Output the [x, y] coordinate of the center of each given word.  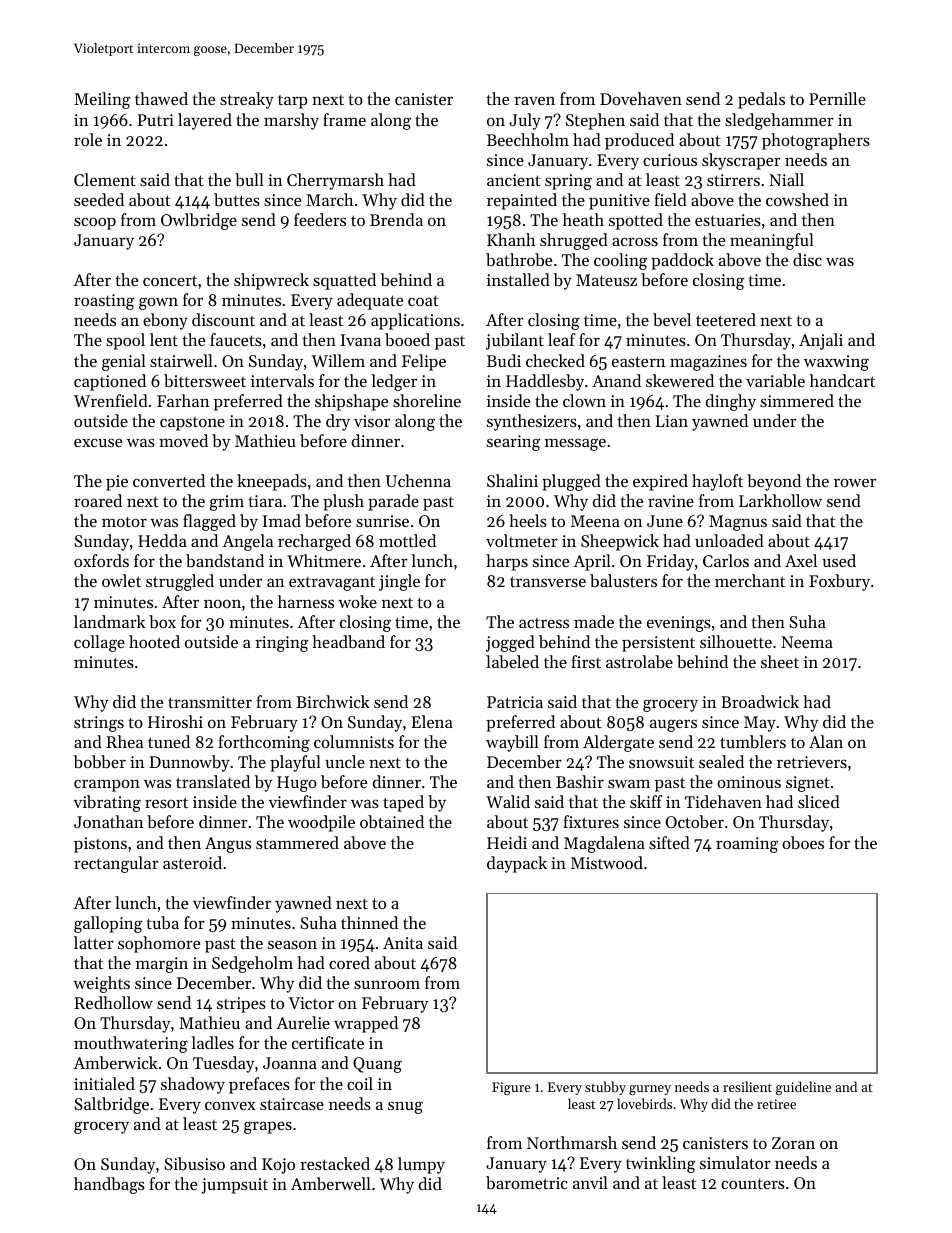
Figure [511, 1088]
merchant [750, 580]
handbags [109, 1185]
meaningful [772, 241]
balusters [623, 580]
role [88, 139]
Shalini [512, 480]
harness [306, 601]
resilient [747, 1086]
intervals [282, 380]
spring [568, 182]
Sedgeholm [252, 964]
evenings [679, 624]
